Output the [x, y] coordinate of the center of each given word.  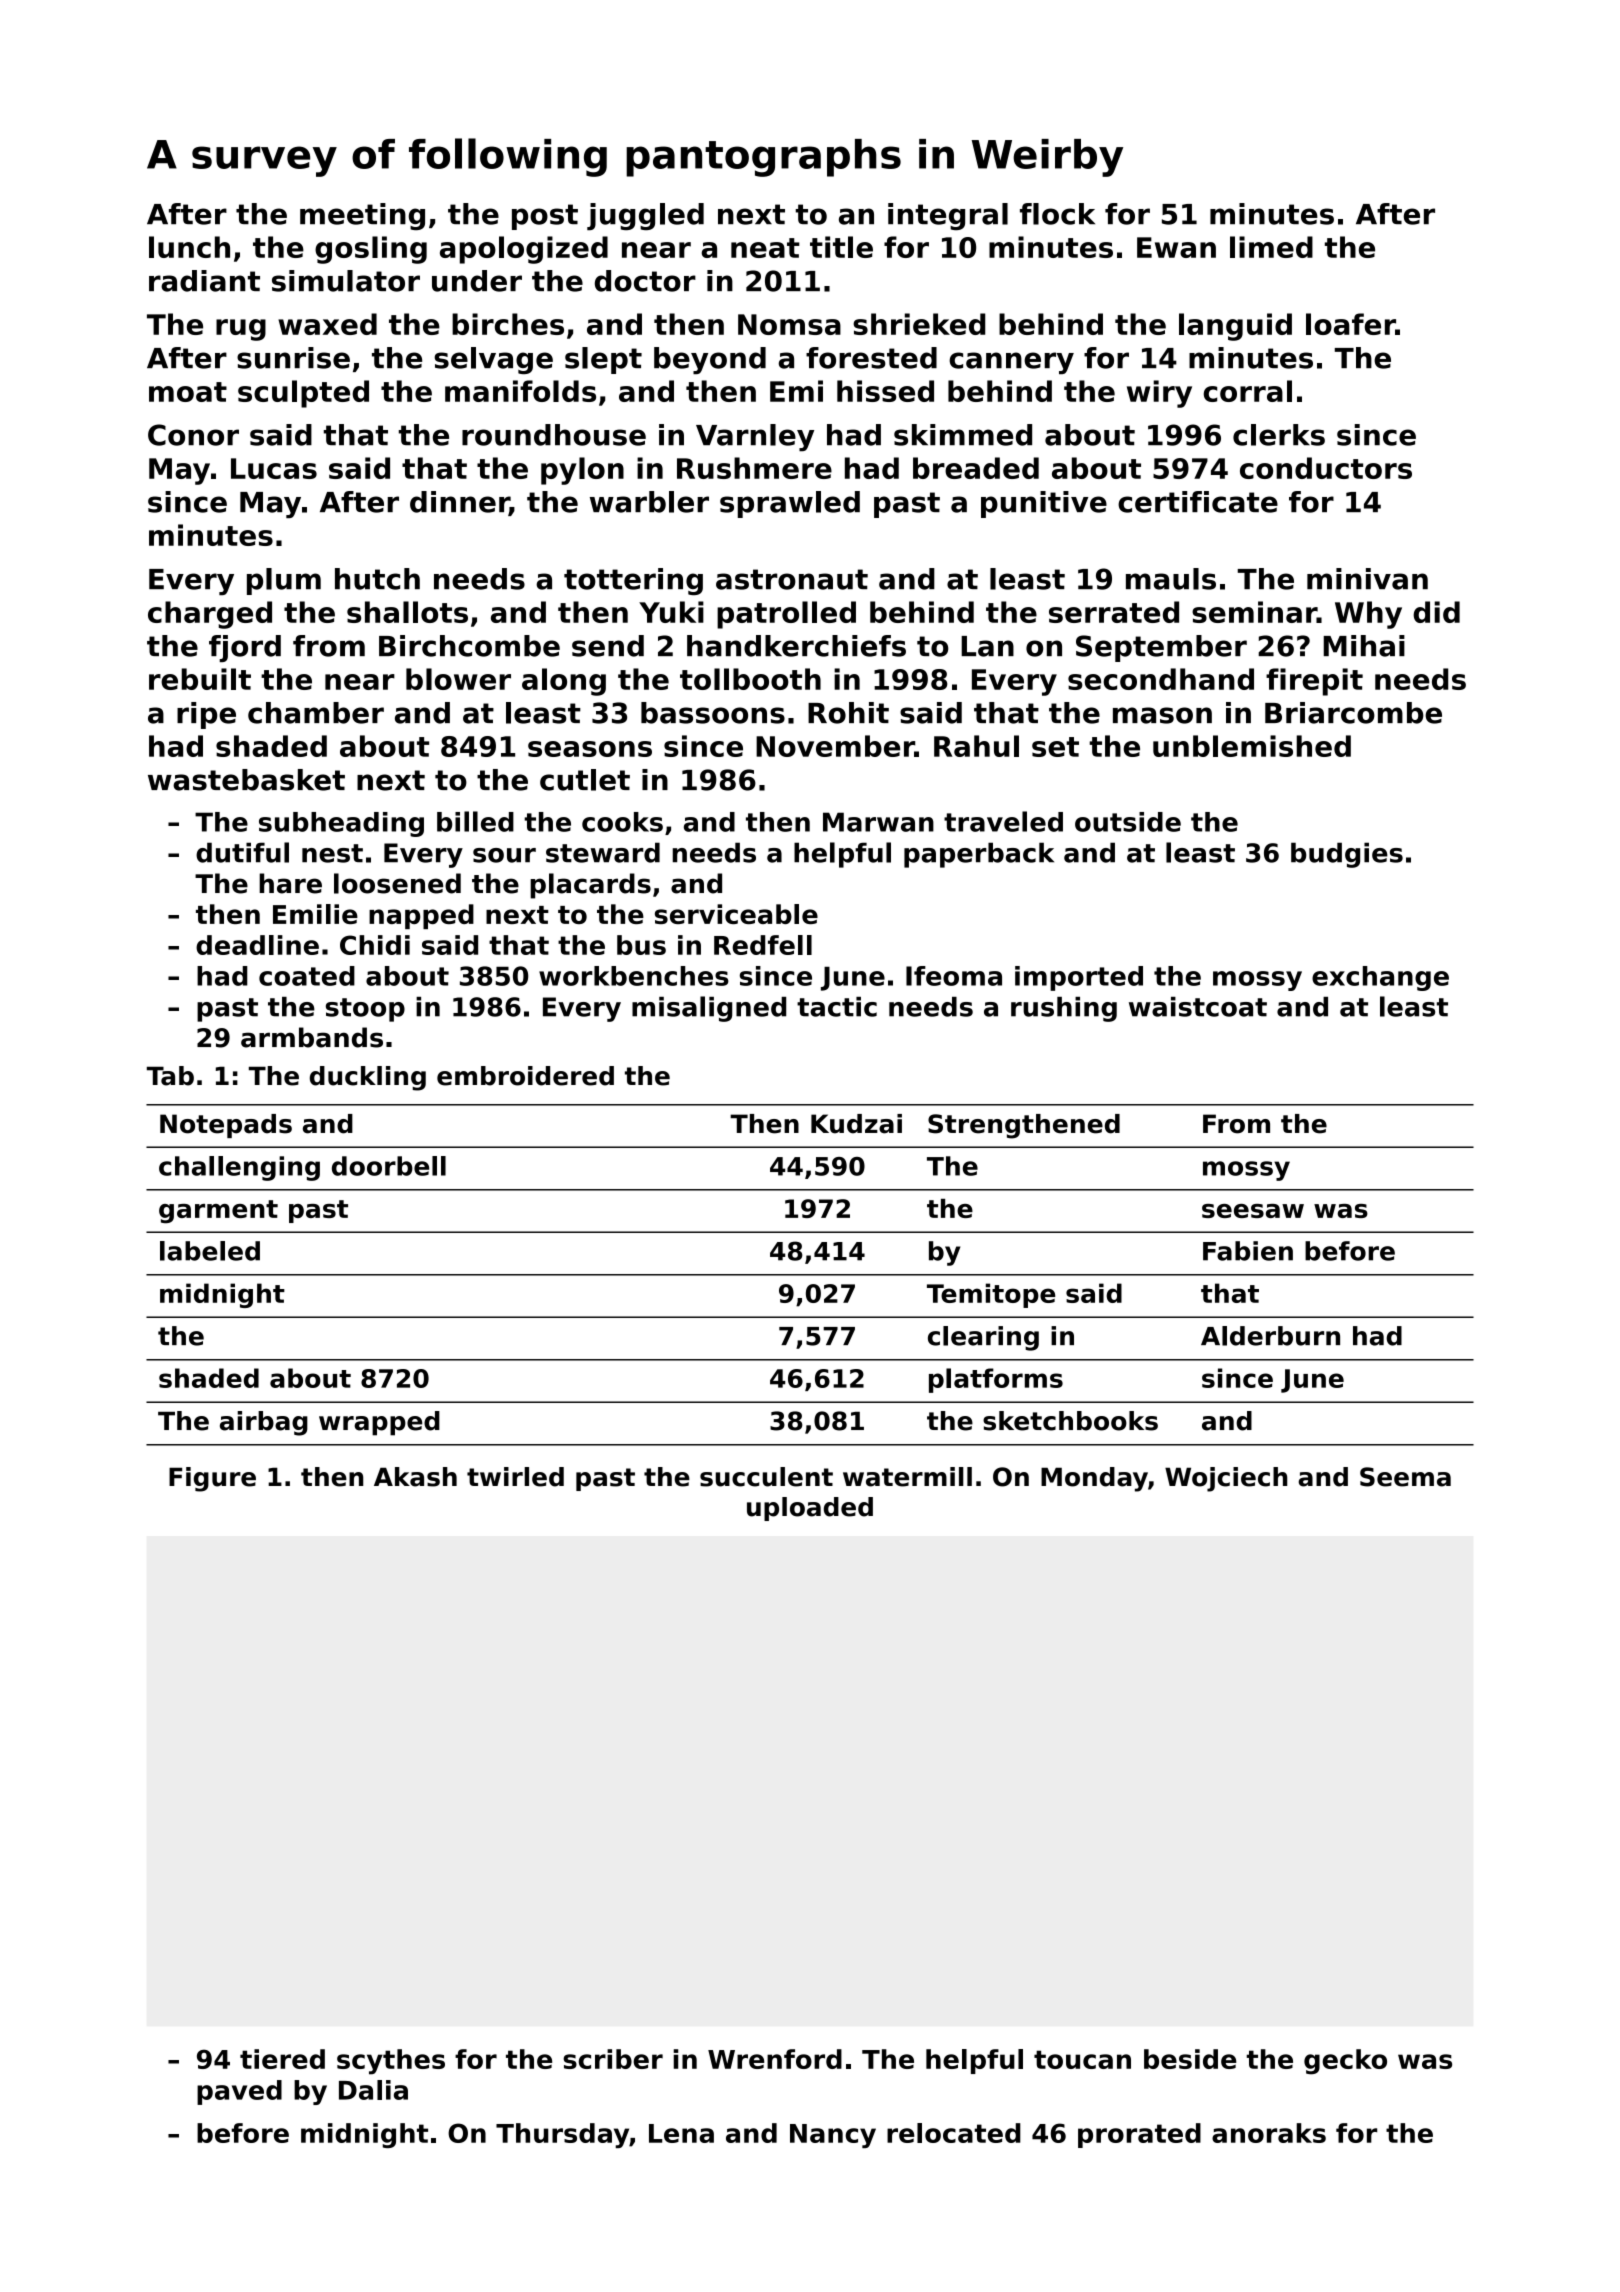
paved [239, 2092]
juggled [645, 216]
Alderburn [1270, 1336]
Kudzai [856, 1124]
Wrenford [775, 2059]
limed [1271, 247]
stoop [365, 1010]
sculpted [303, 394]
